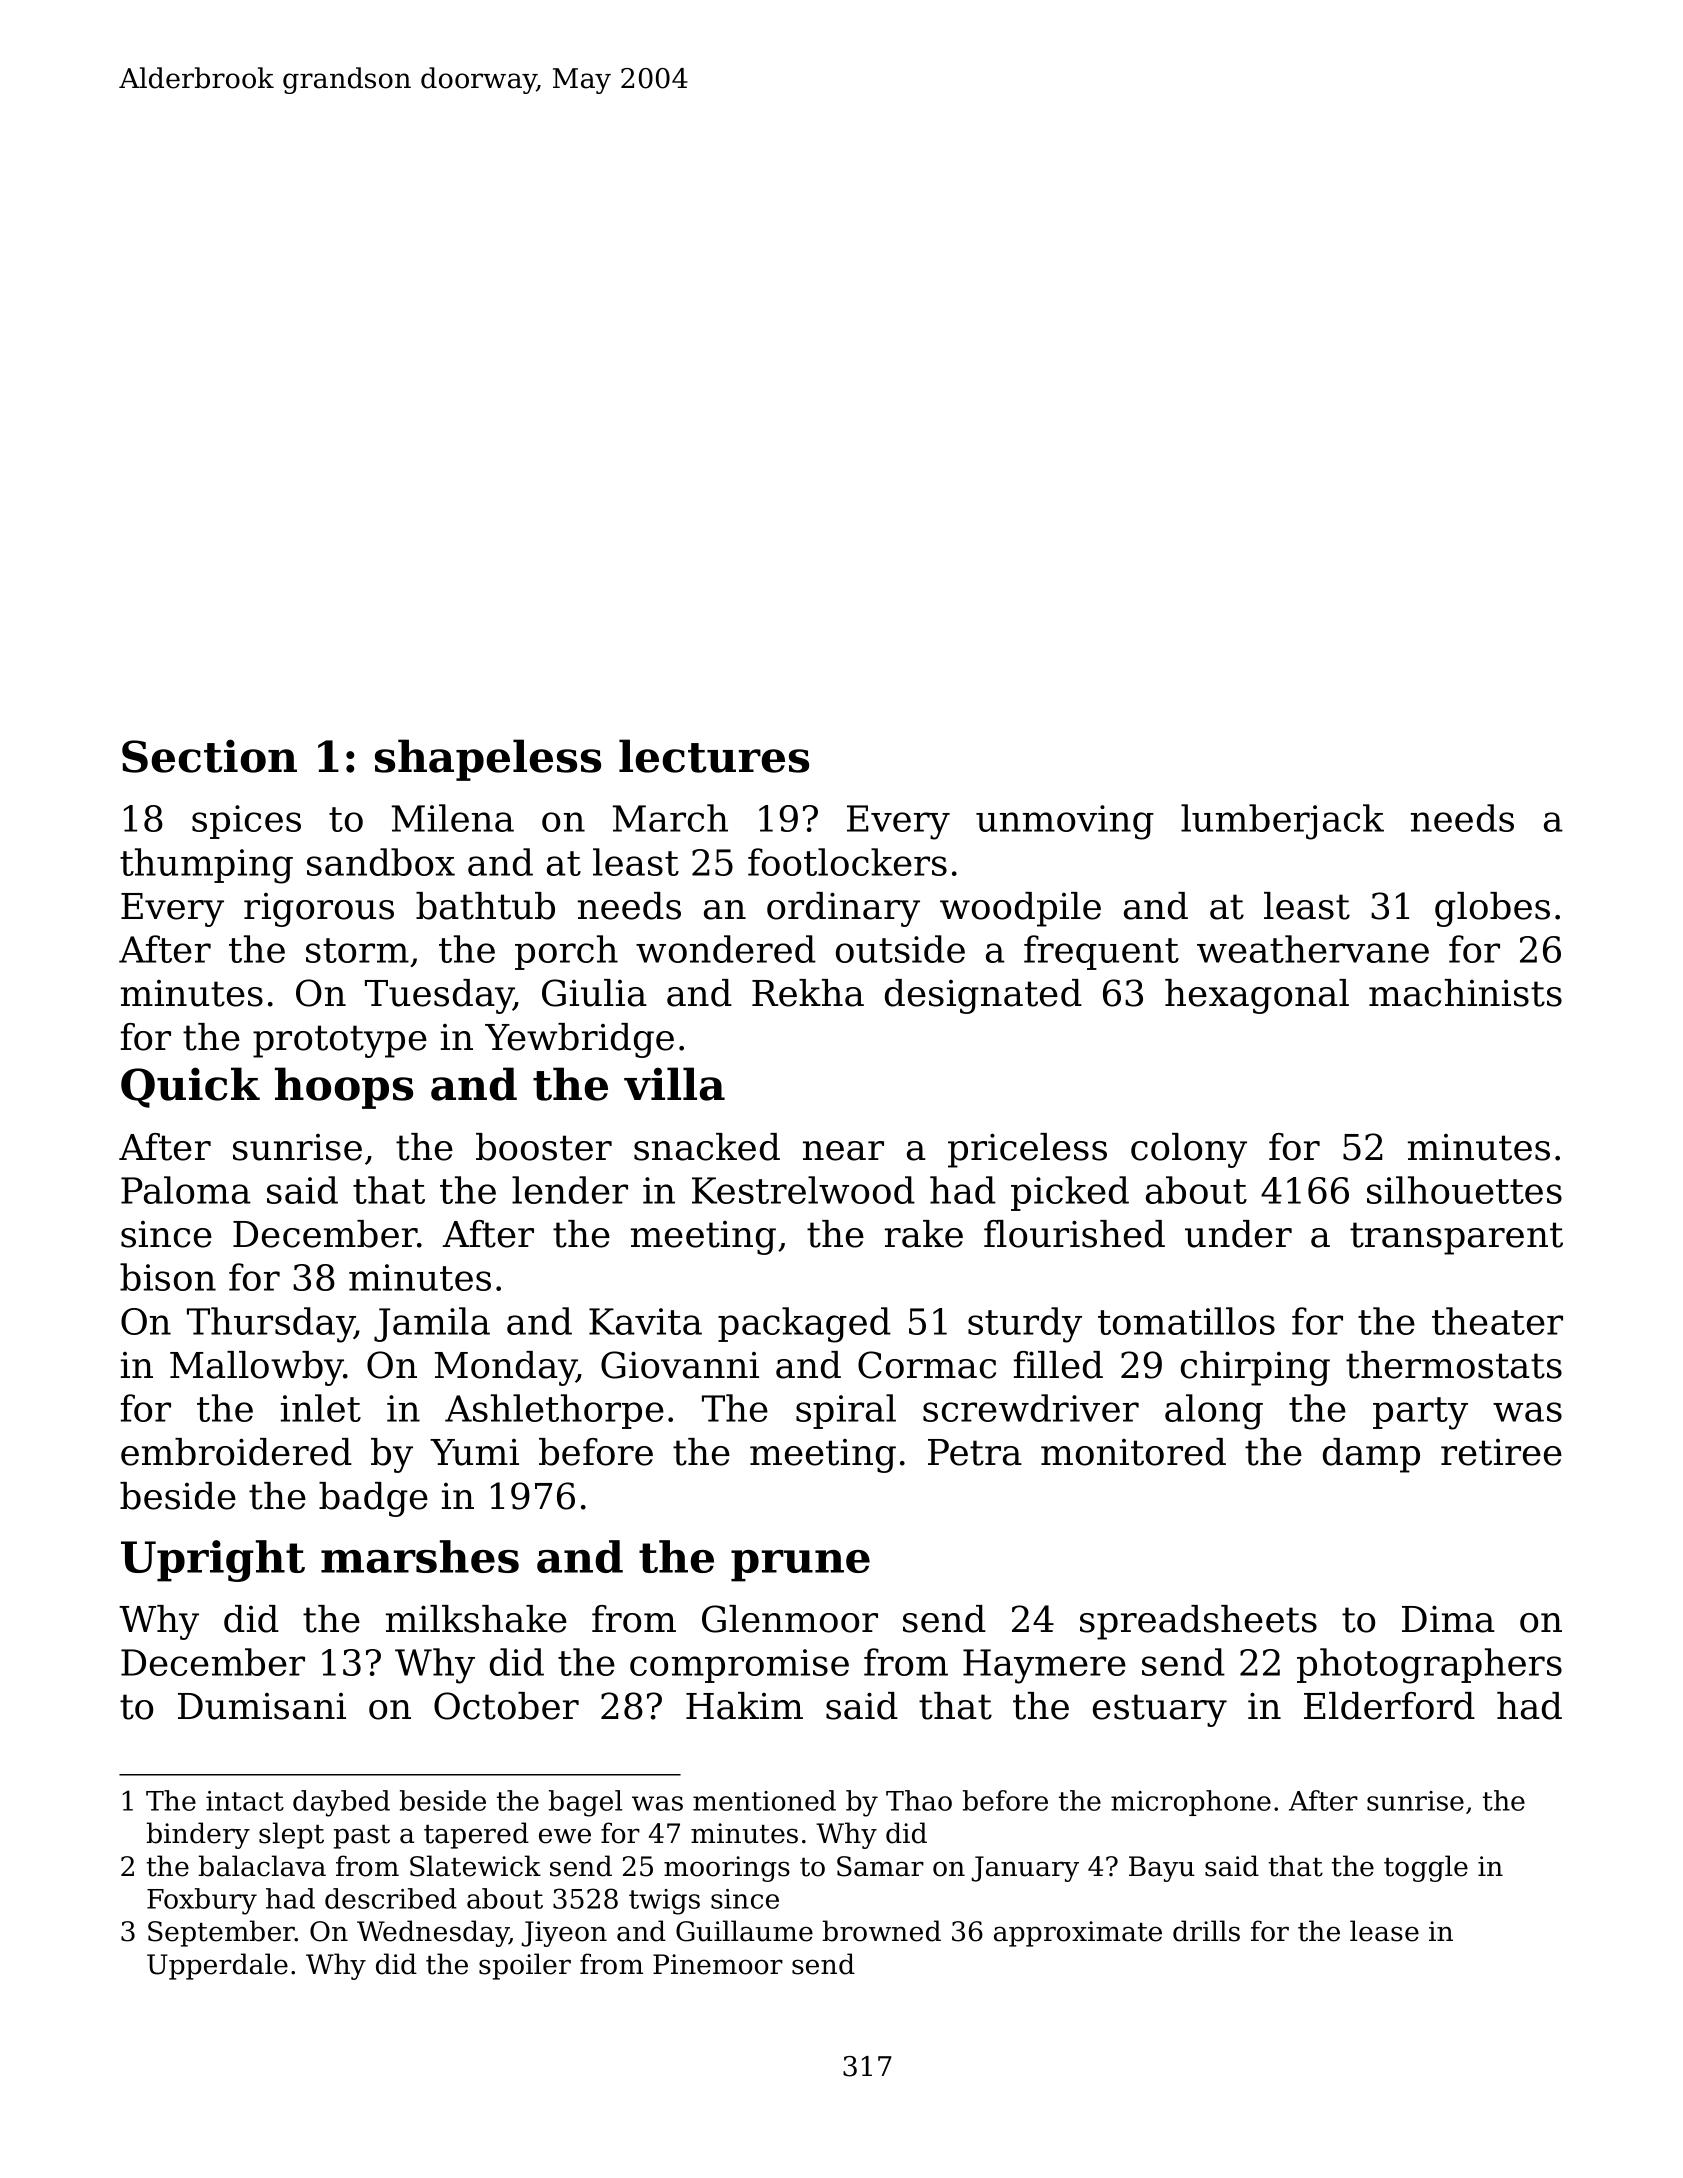 The image size is (1683, 2178). I want to click on browned, so click(882, 1931).
